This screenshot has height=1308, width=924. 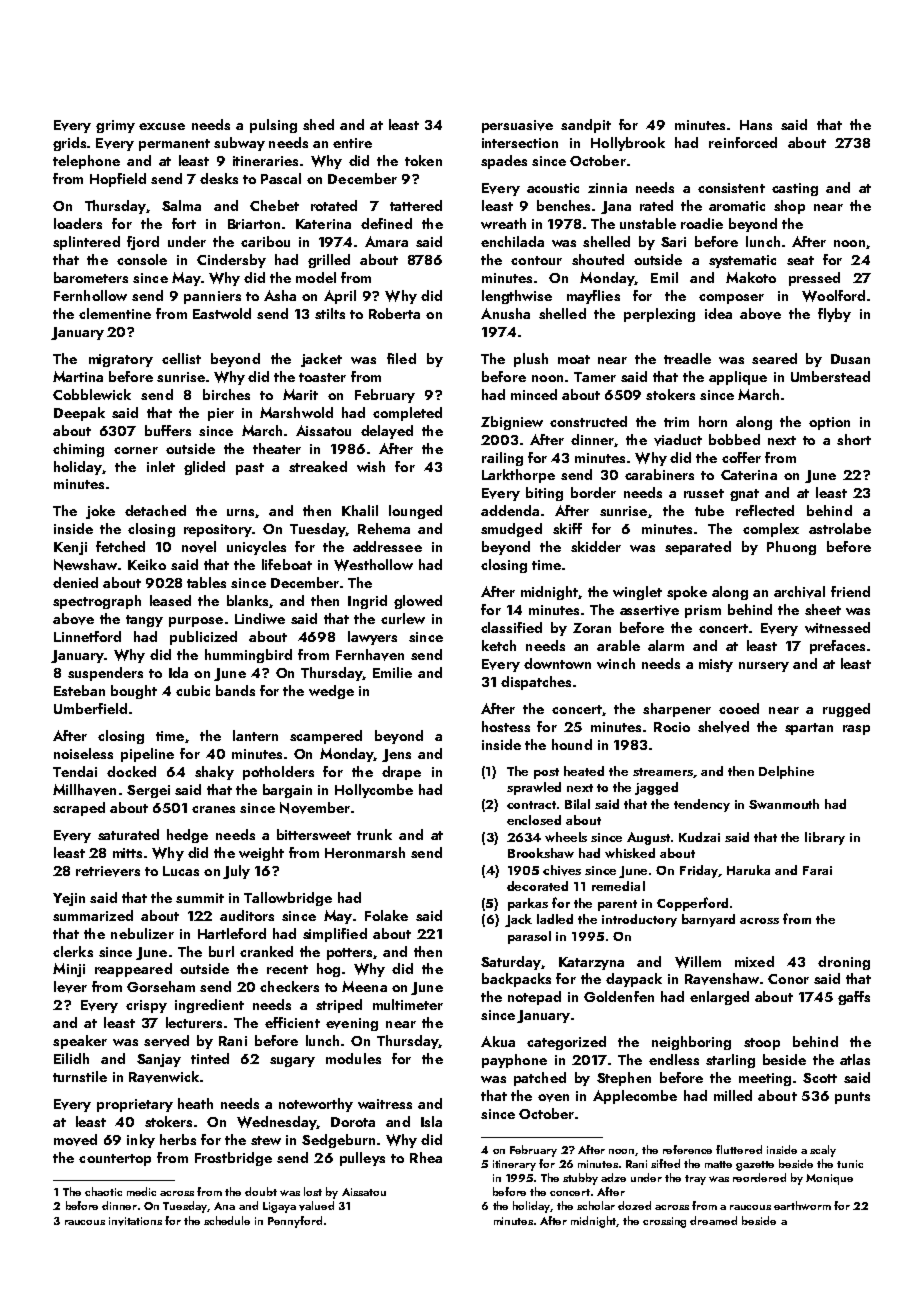 I want to click on console, so click(x=142, y=259).
